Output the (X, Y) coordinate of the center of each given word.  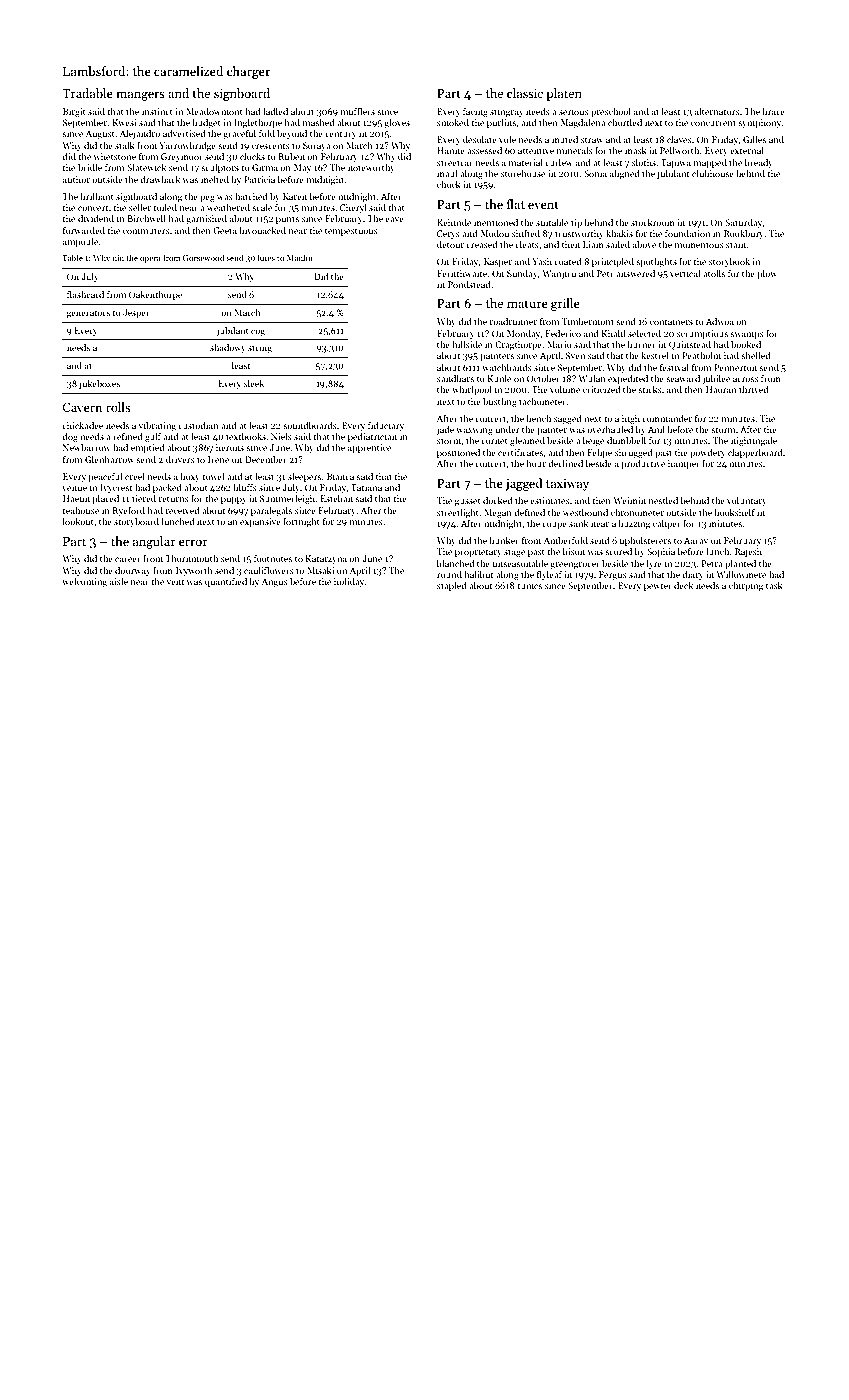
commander (667, 418)
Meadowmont (214, 111)
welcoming (84, 582)
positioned (458, 453)
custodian (198, 425)
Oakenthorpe (155, 295)
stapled (452, 586)
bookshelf (734, 512)
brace (773, 111)
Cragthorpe (518, 345)
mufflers (358, 111)
